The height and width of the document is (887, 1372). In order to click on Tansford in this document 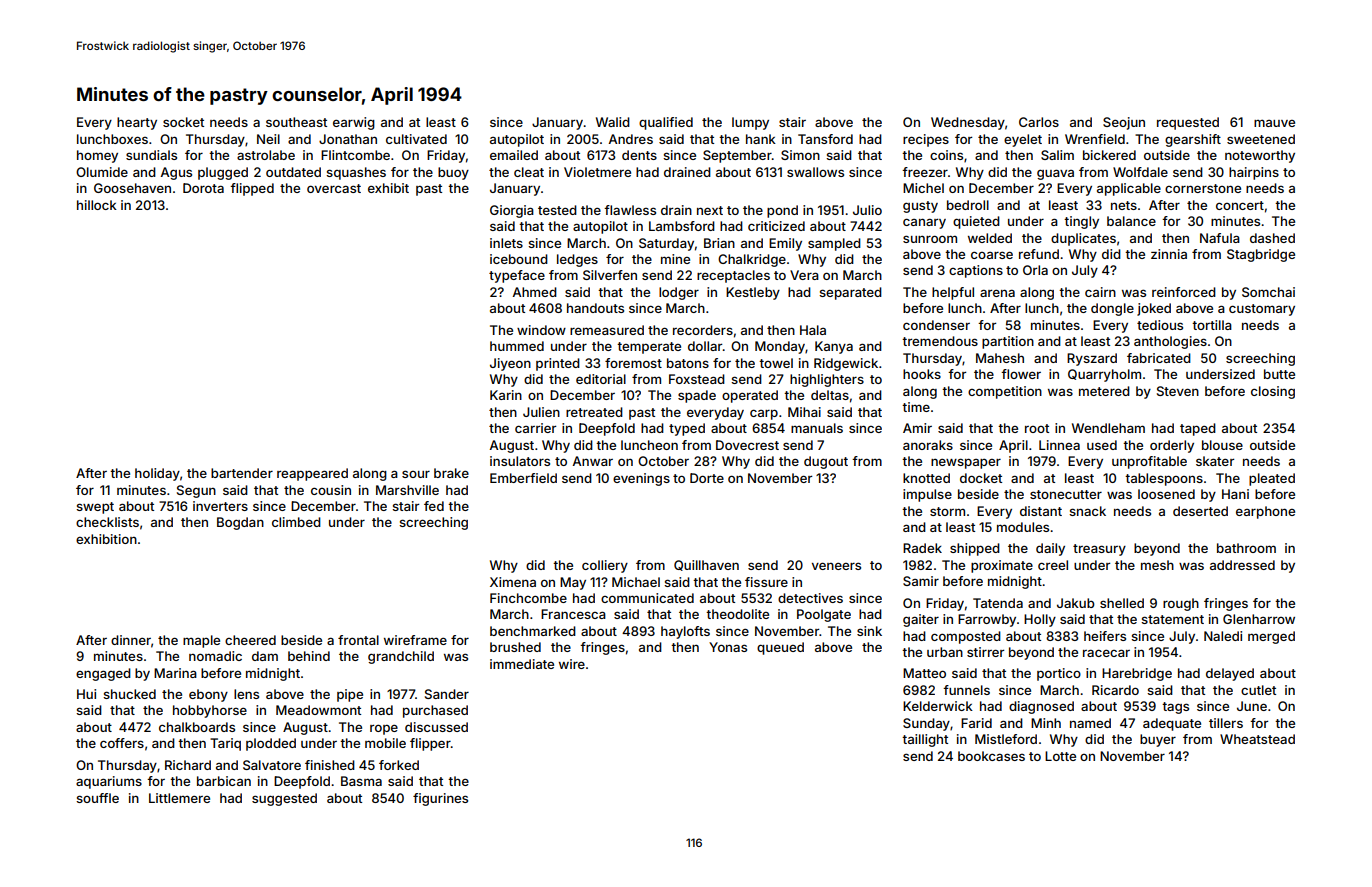, I will do `click(825, 139)`.
